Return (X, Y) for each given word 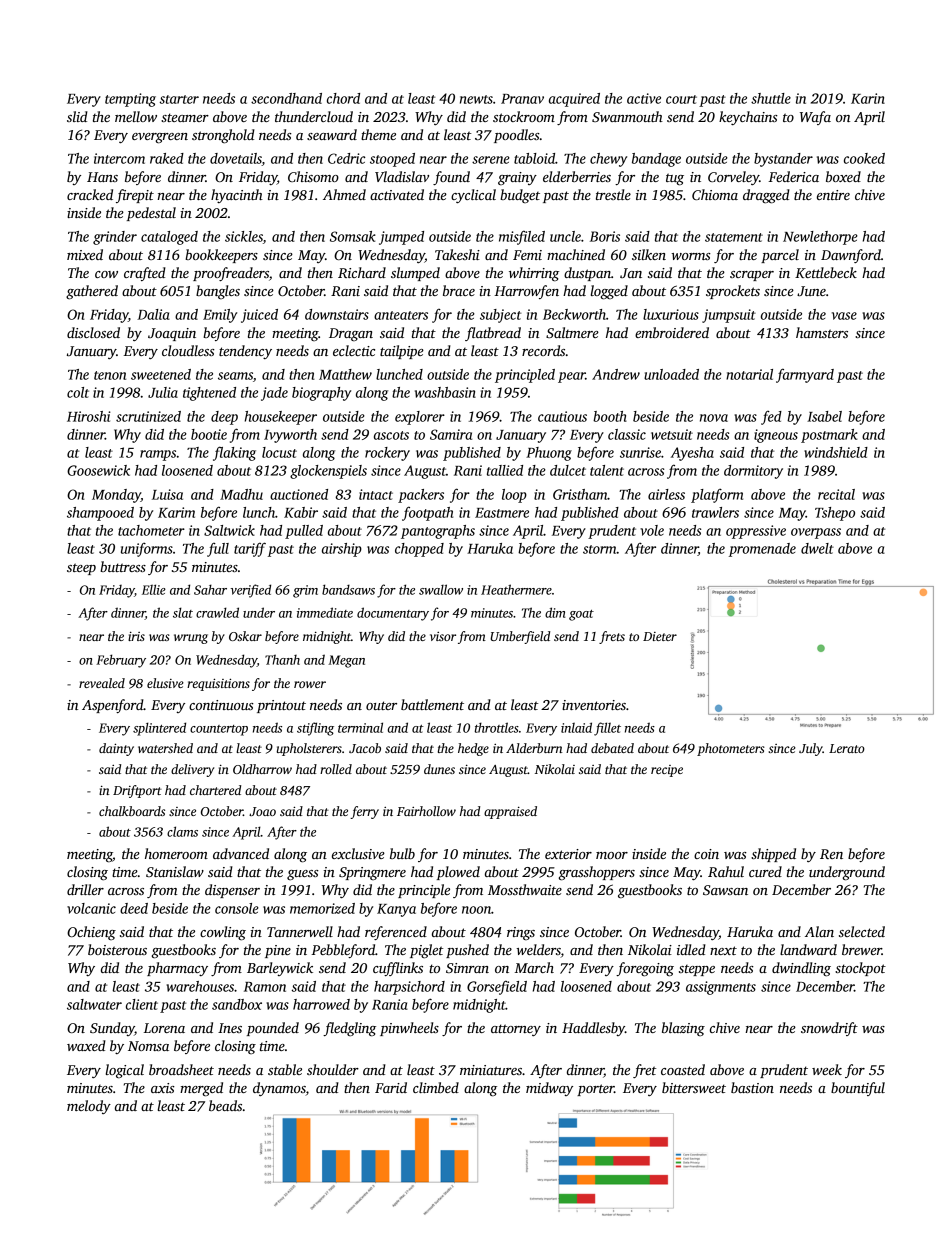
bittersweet (694, 1087)
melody (89, 1107)
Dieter (660, 636)
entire (833, 195)
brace (459, 290)
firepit (135, 196)
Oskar (245, 636)
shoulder (333, 1069)
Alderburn (534, 748)
